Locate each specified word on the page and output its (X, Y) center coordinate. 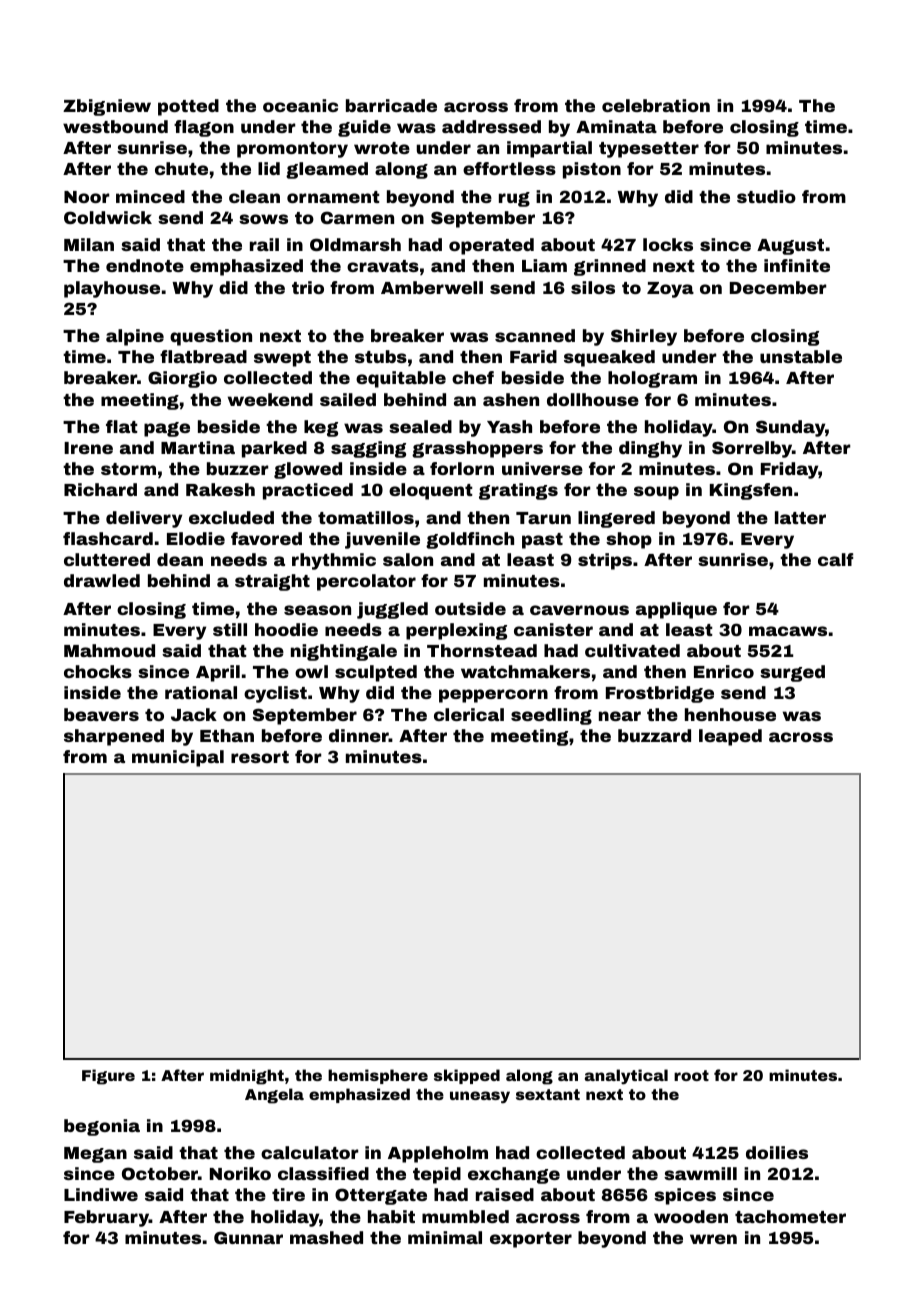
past (542, 541)
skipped (467, 1076)
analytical (626, 1077)
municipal (178, 758)
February (106, 1218)
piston (592, 170)
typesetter (649, 150)
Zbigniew (107, 107)
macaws (788, 631)
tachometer (790, 1216)
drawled (102, 580)
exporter (531, 1240)
